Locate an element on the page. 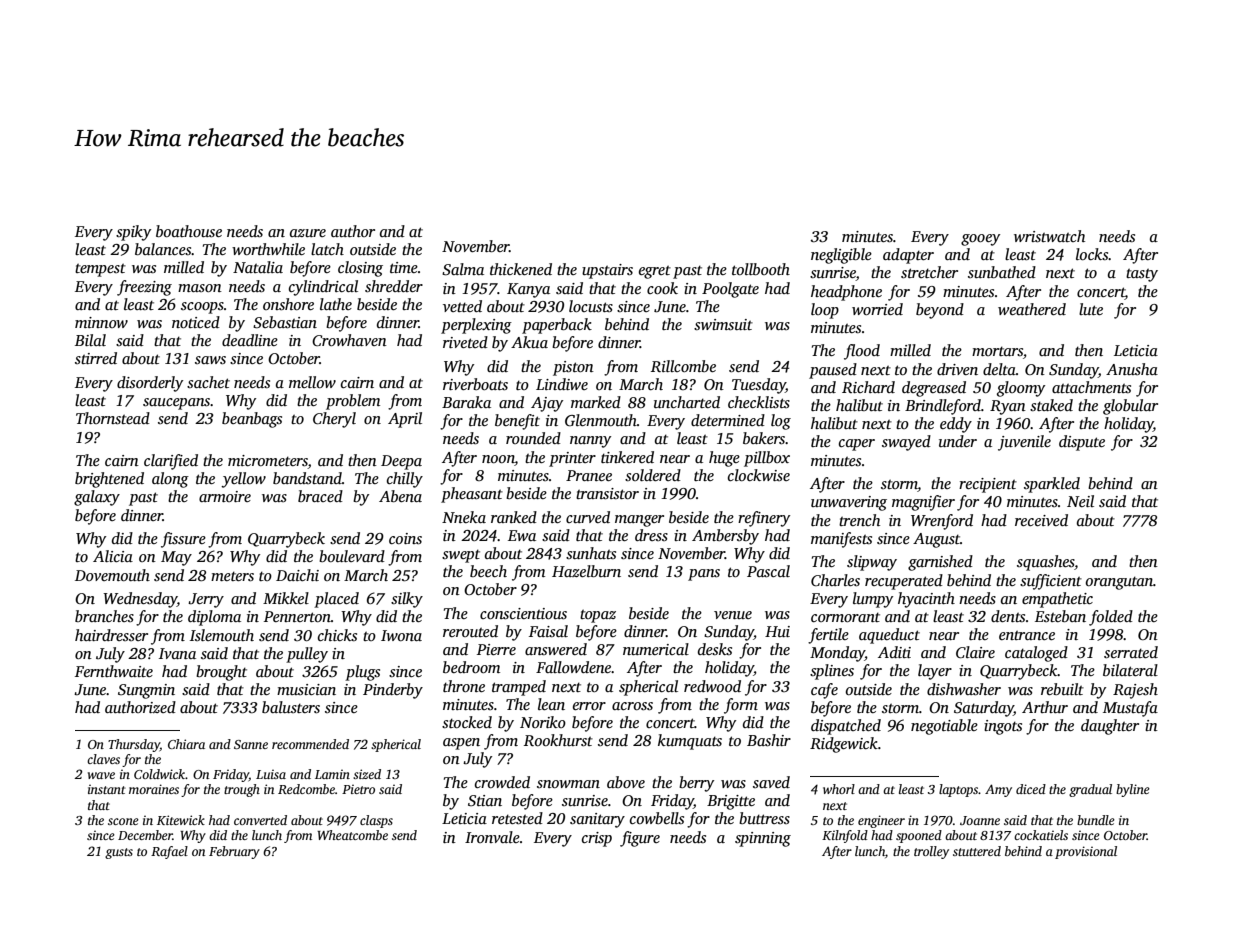 This image has height=952, width=1233. cylindrical is located at coordinates (323, 288).
